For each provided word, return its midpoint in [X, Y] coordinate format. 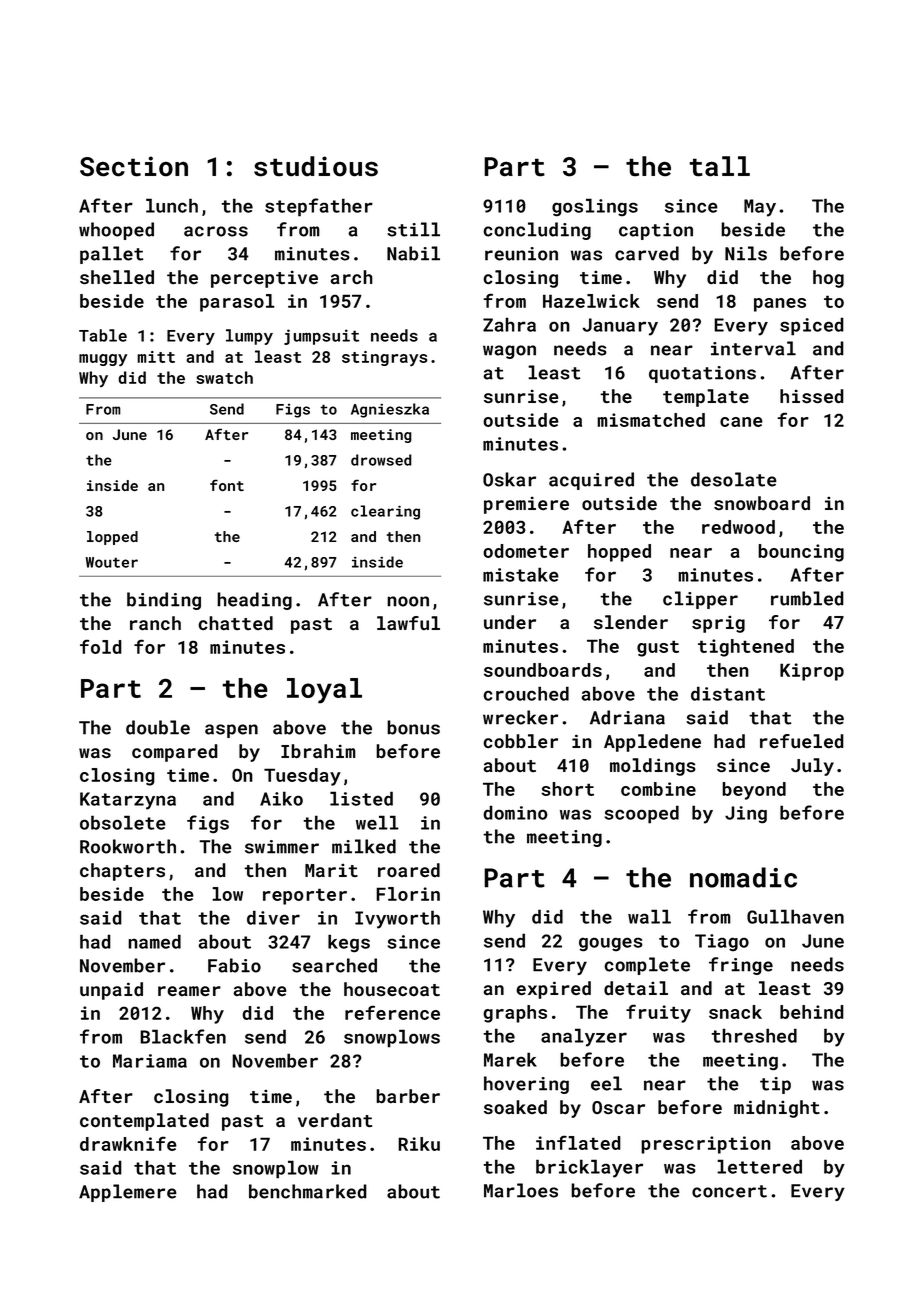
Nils [746, 253]
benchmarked [308, 1191]
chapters [122, 872]
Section [134, 166]
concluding [537, 231]
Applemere [128, 1193]
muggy [103, 360]
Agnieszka [390, 410]
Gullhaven [795, 916]
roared [409, 870]
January [620, 327]
